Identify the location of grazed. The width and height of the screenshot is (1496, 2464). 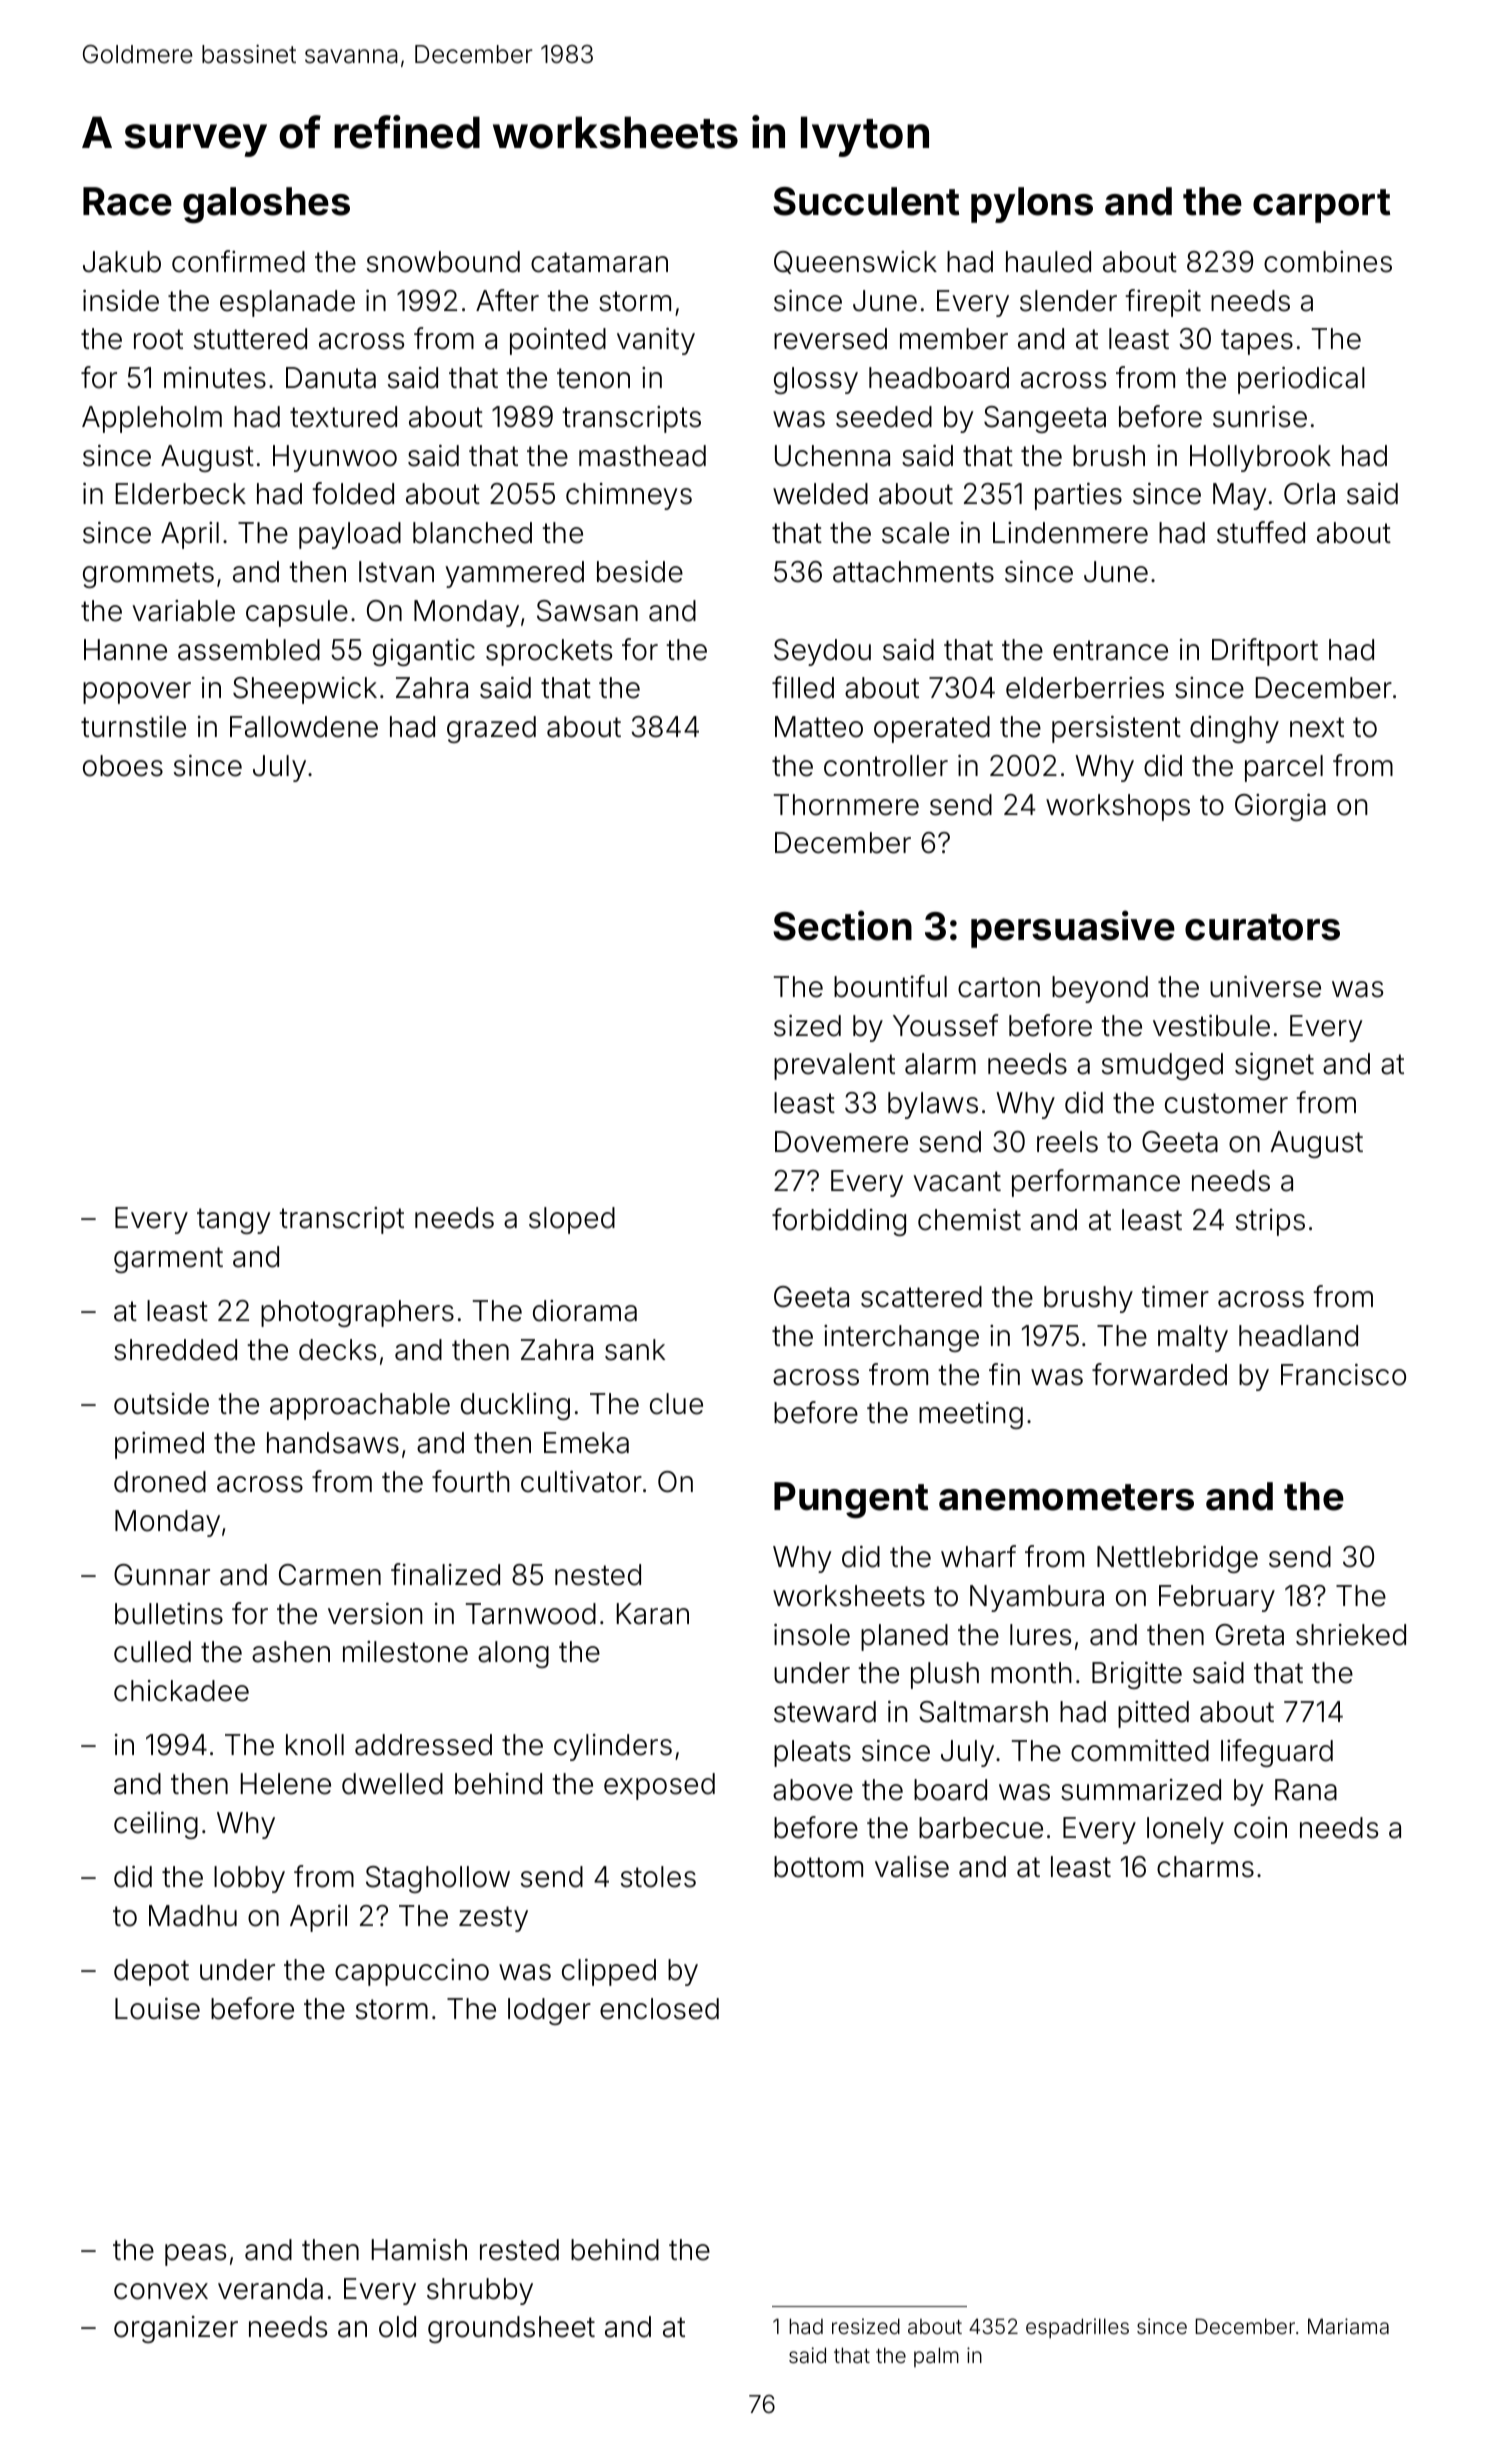
(491, 729).
